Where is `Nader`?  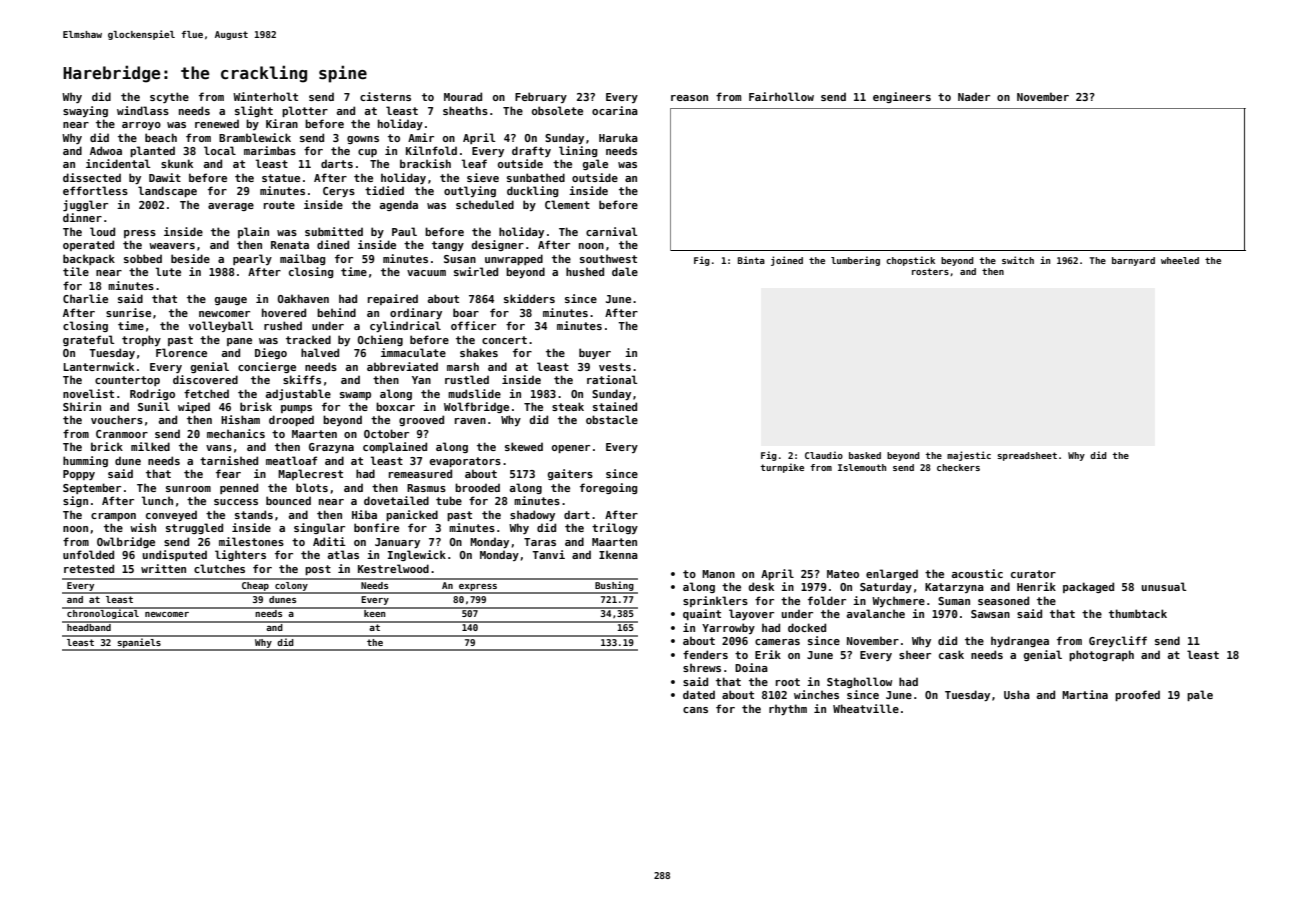 Nader is located at coordinates (974, 96).
